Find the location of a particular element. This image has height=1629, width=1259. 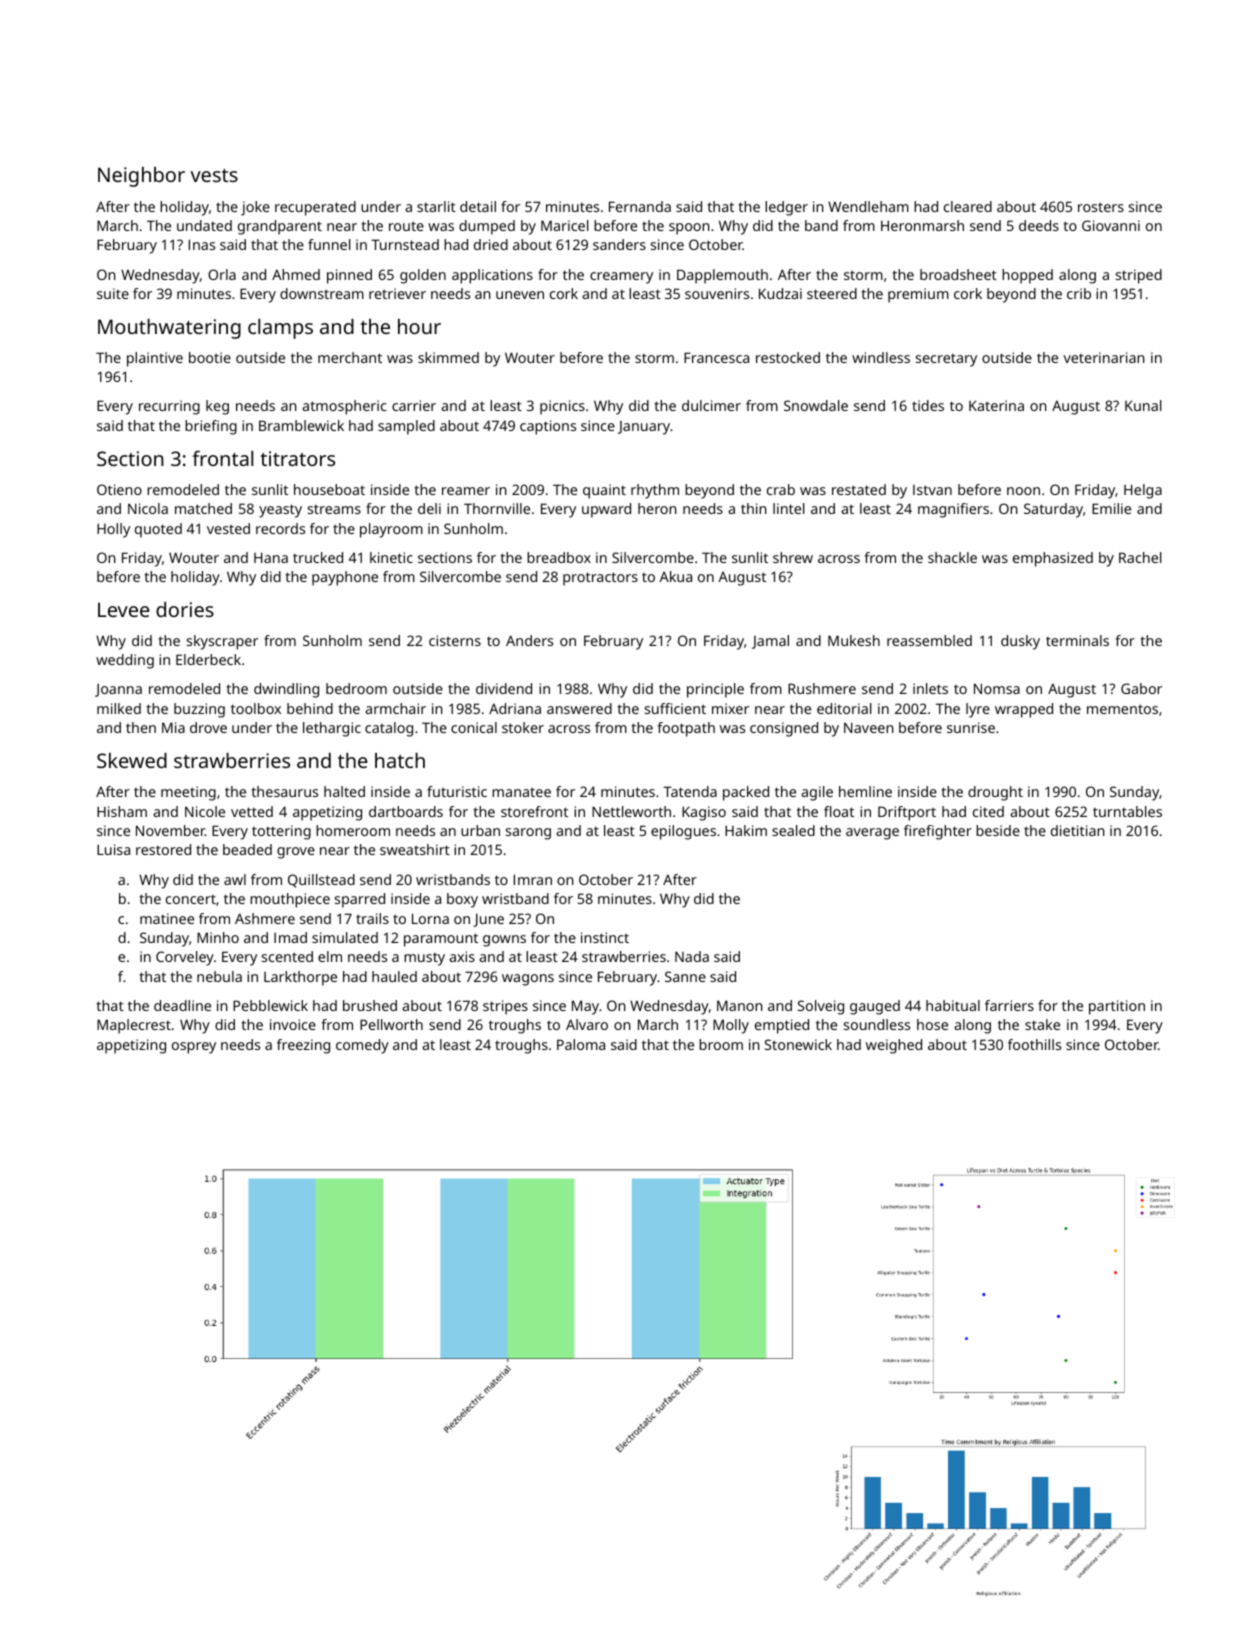

principle is located at coordinates (715, 690).
